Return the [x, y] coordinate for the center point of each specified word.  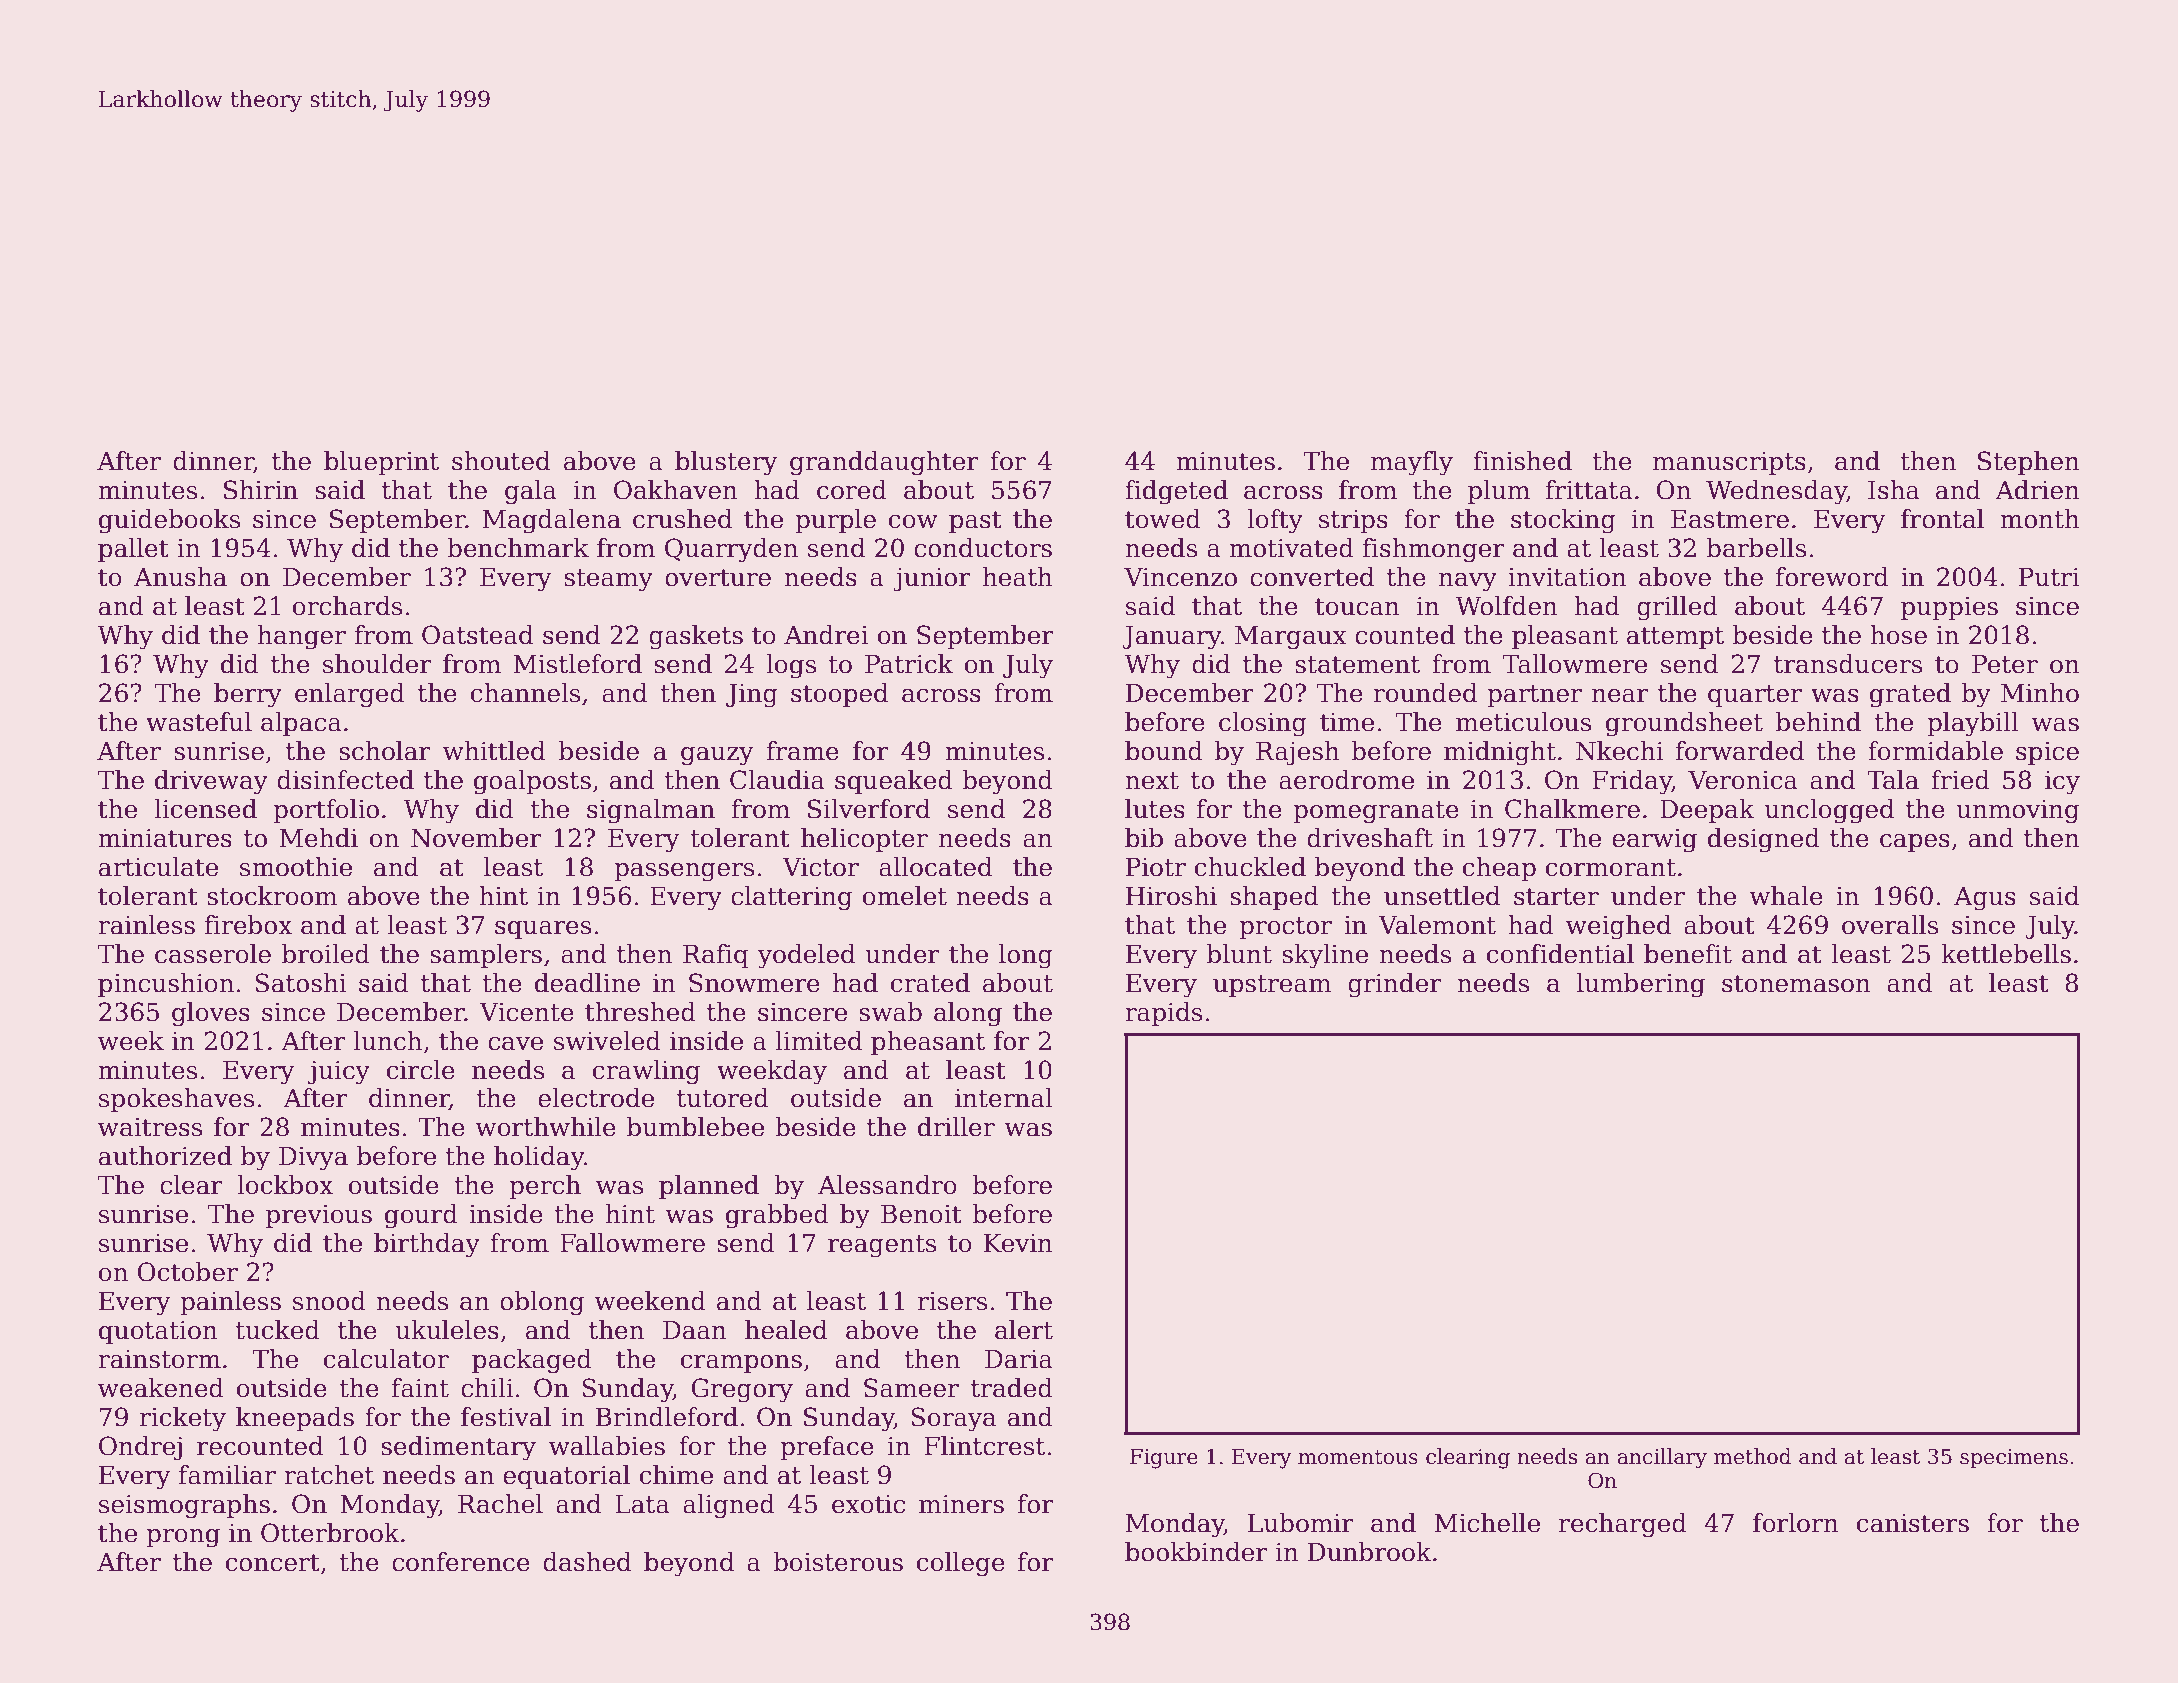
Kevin [1018, 1243]
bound [1164, 751]
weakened [161, 1388]
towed [1163, 519]
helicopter [864, 840]
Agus [1985, 899]
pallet [133, 550]
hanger [302, 637]
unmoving [2017, 812]
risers [952, 1301]
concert [273, 1563]
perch [545, 1187]
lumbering [1641, 985]
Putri [2049, 577]
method [1753, 1456]
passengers [684, 872]
